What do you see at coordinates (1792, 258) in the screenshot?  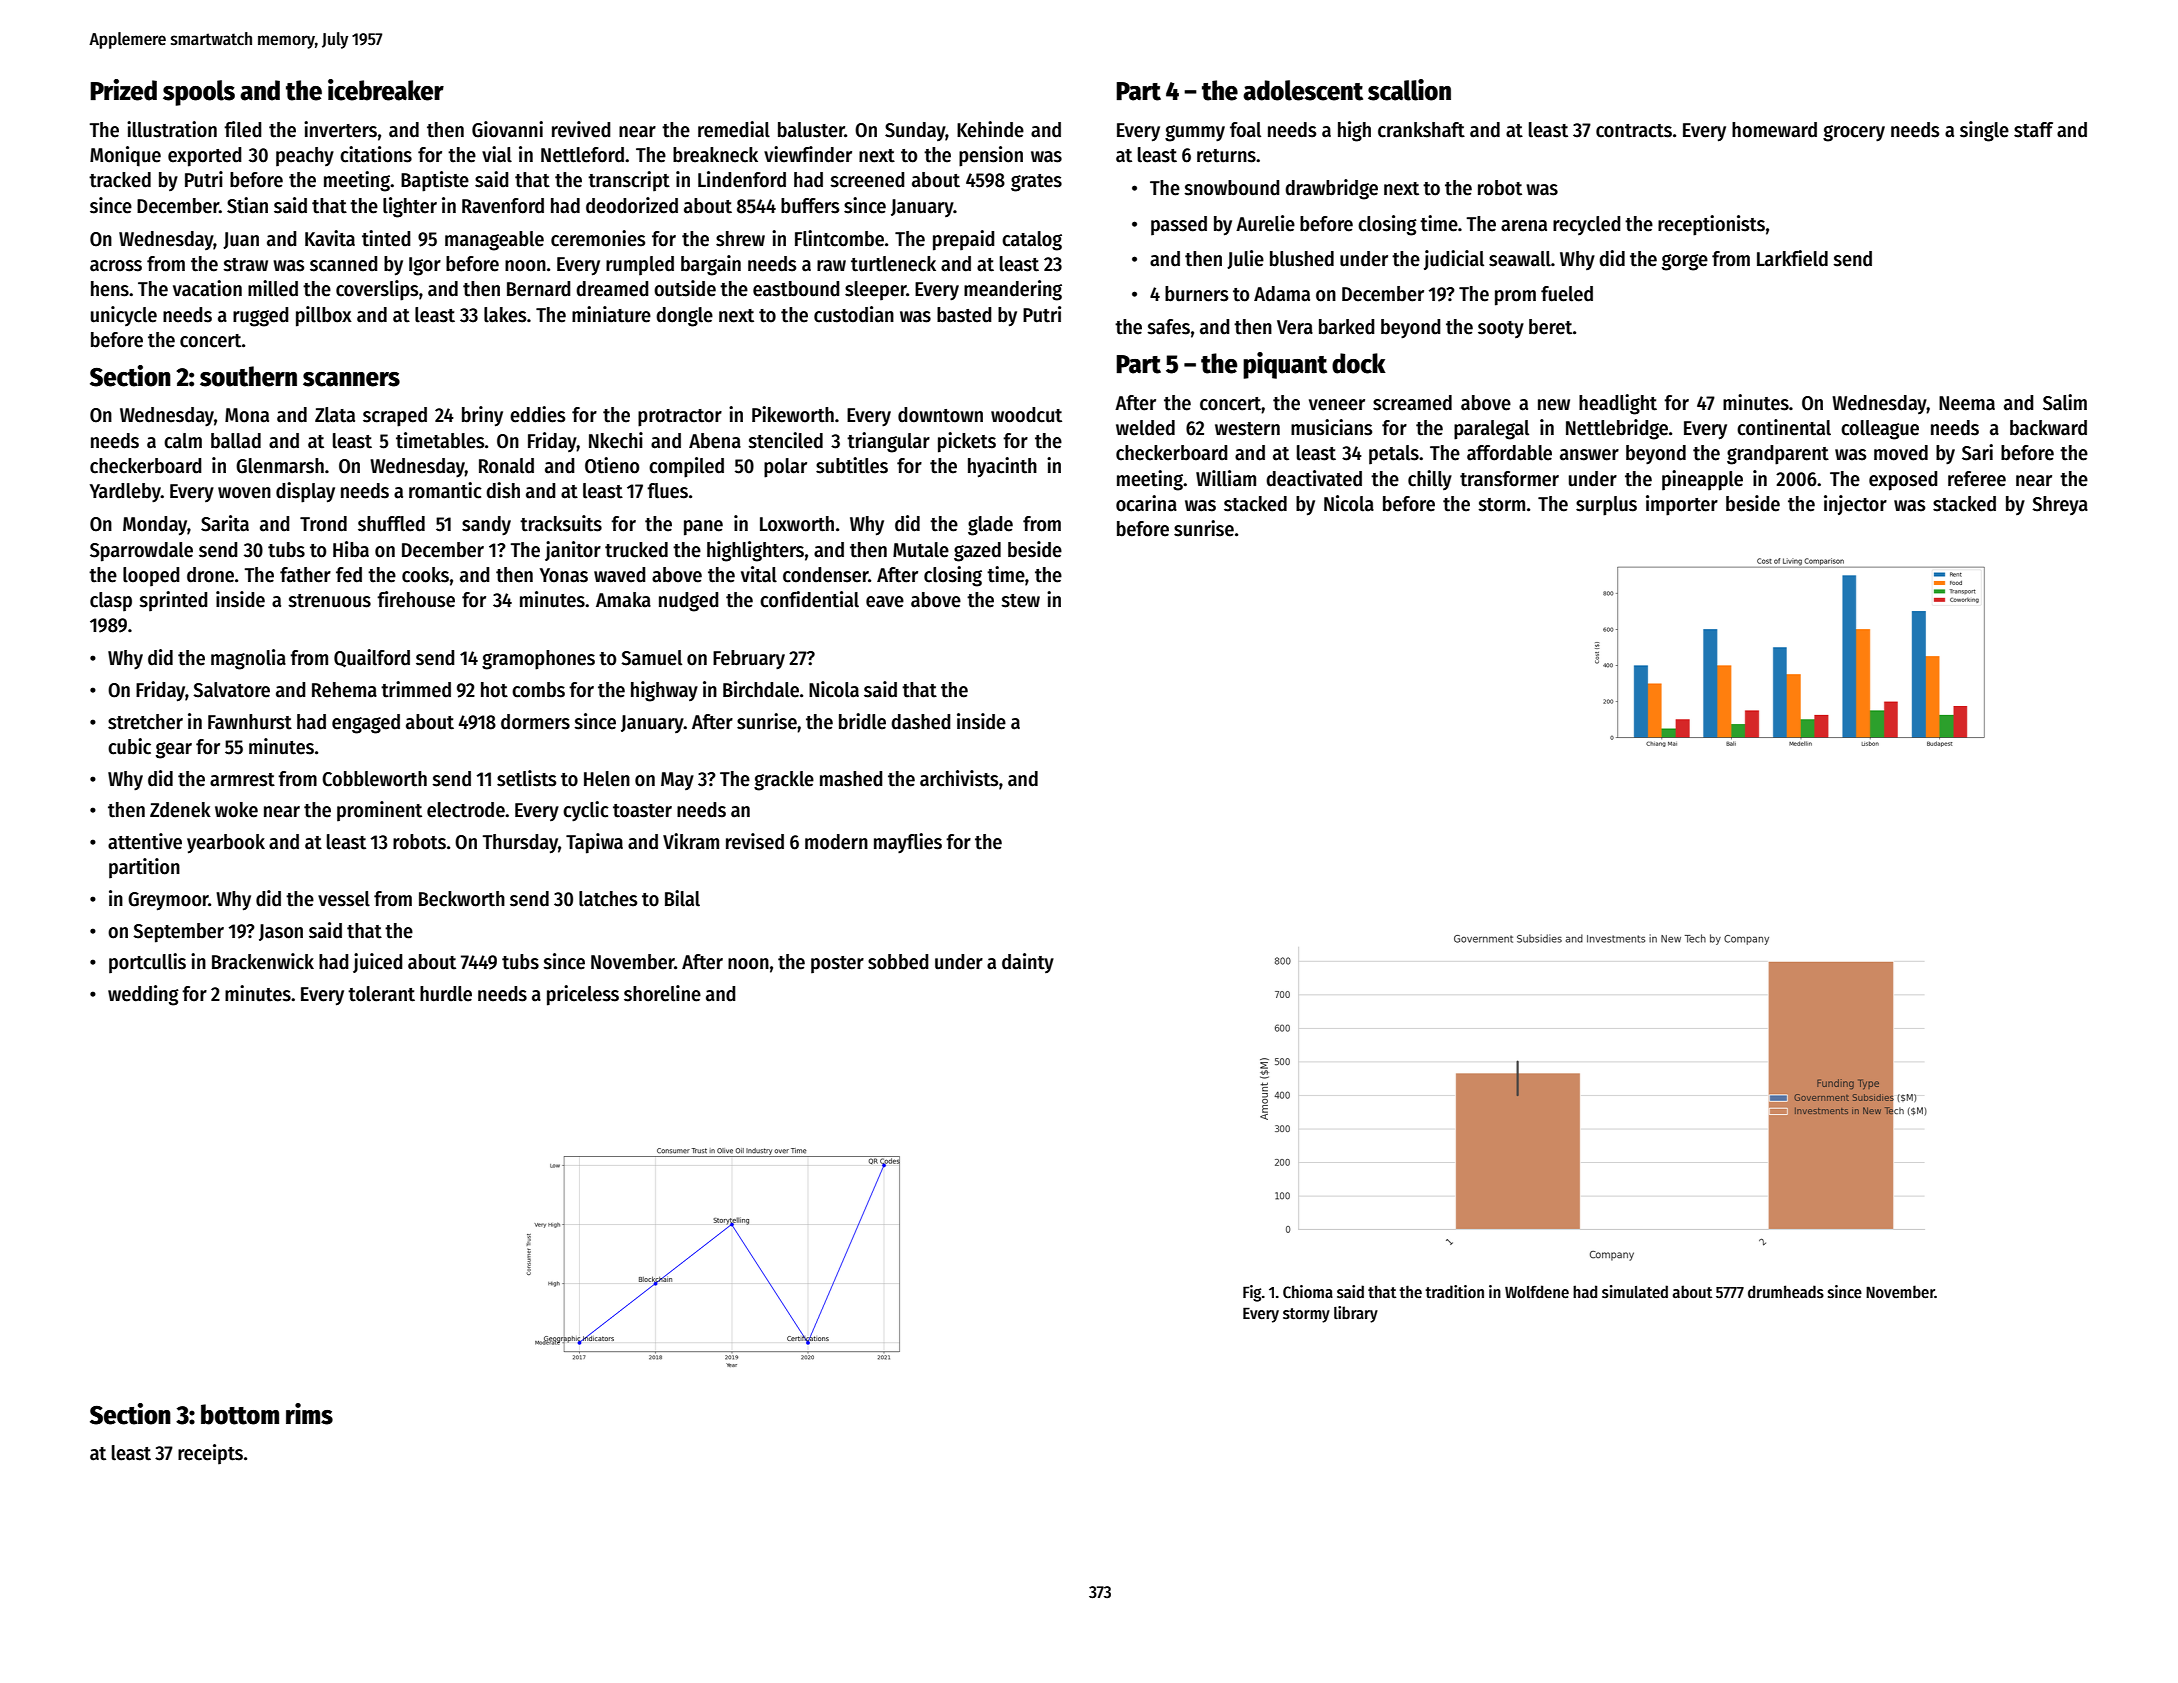 I see `Larkfield` at bounding box center [1792, 258].
